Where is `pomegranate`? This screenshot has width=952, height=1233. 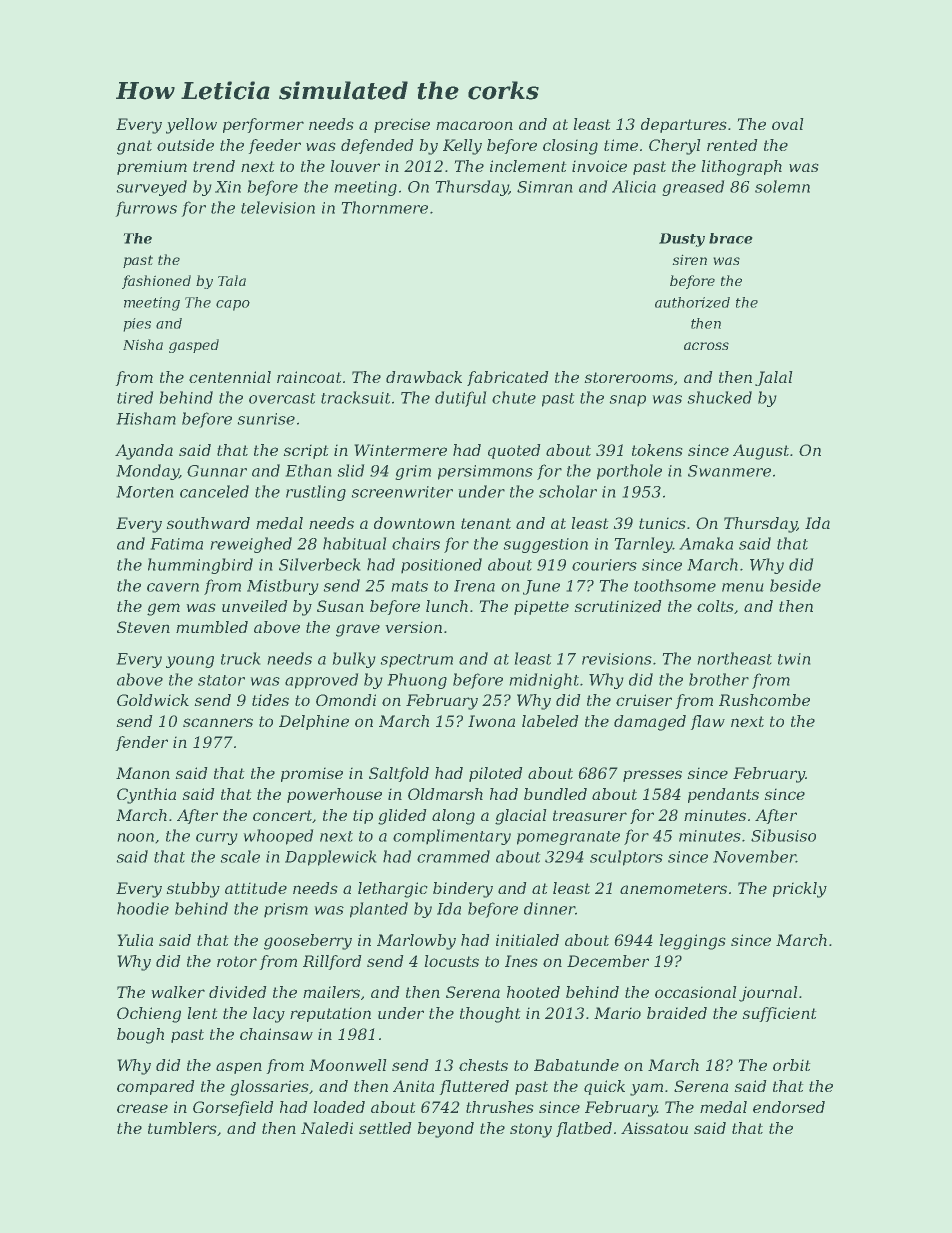 pomegranate is located at coordinates (568, 838).
